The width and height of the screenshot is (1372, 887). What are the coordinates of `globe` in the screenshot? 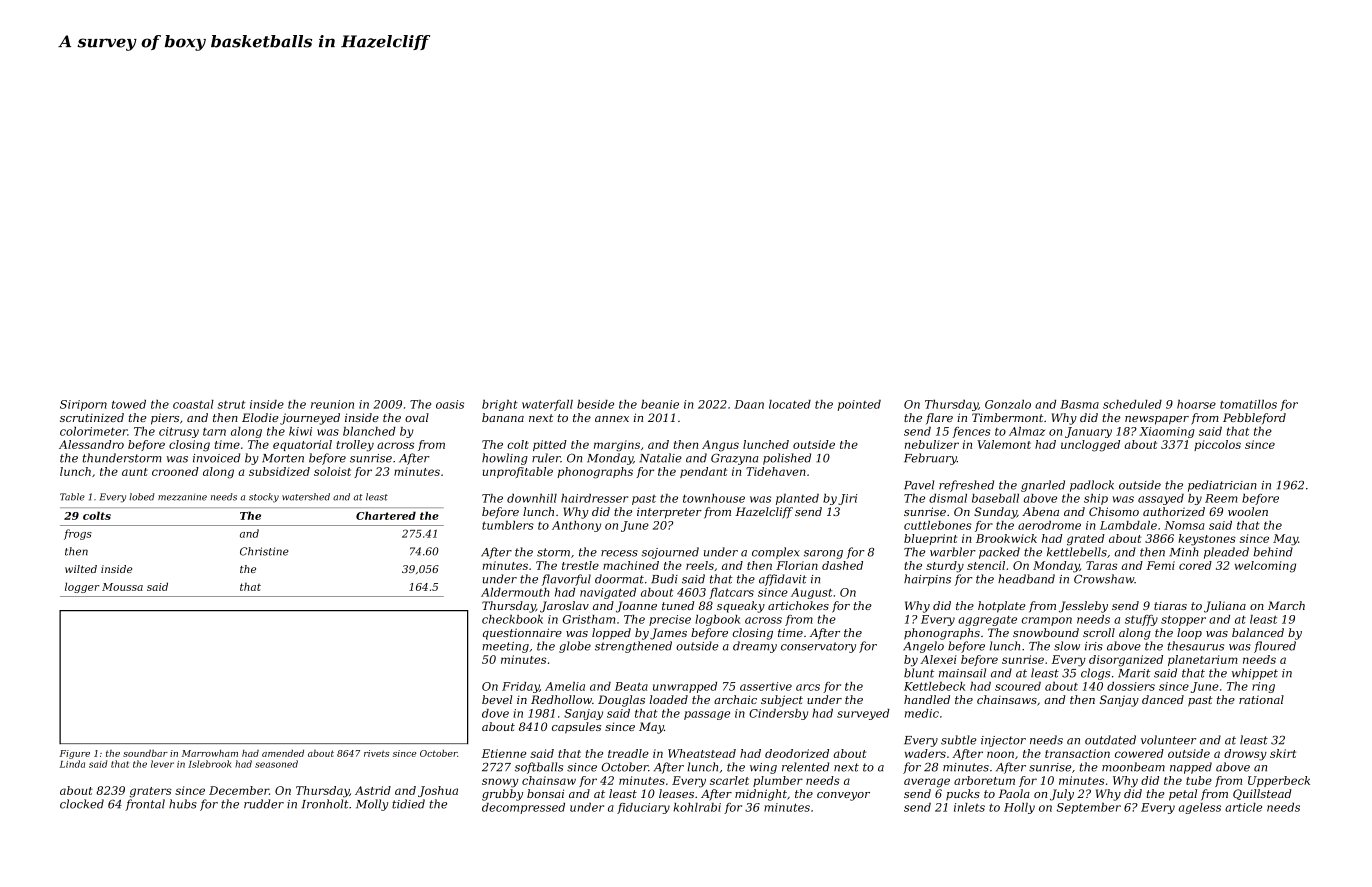 It's located at (575, 647).
